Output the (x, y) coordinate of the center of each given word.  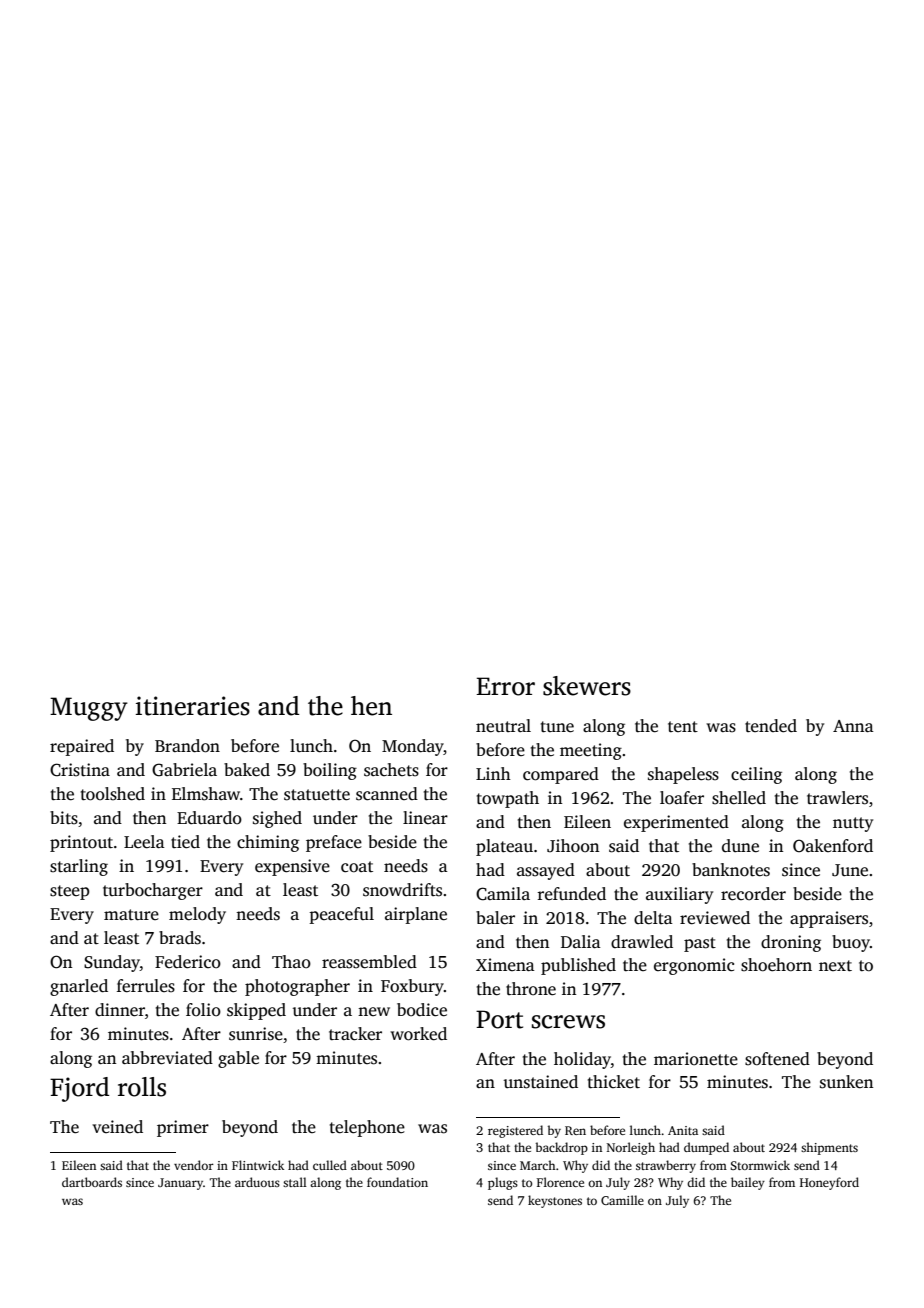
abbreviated (167, 1058)
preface (334, 843)
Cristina (80, 770)
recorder (753, 894)
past (700, 944)
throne (531, 989)
